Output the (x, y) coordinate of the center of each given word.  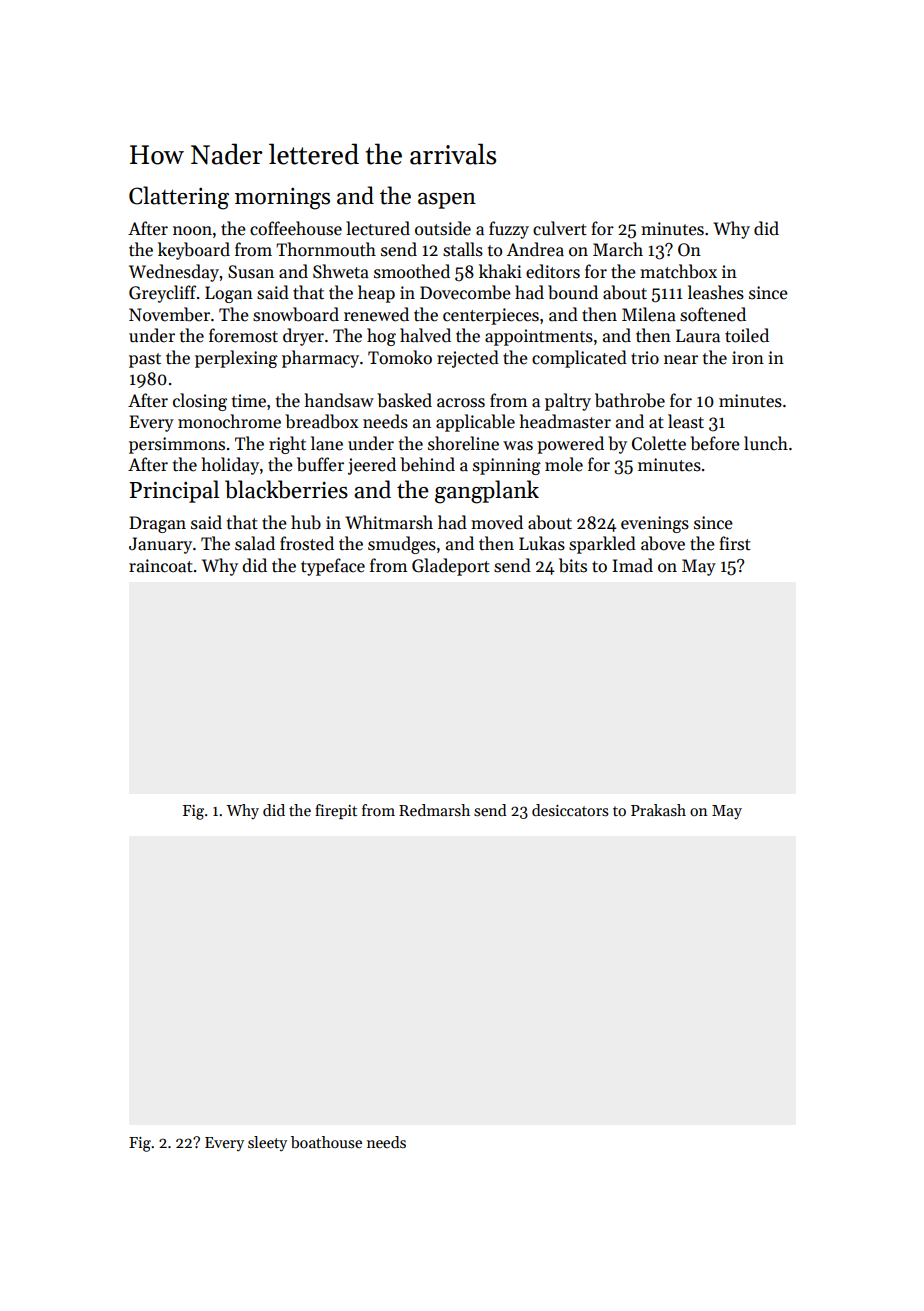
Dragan (157, 524)
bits (573, 565)
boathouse (326, 1142)
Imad (633, 565)
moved (497, 522)
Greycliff (162, 294)
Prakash (658, 810)
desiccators (570, 810)
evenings (655, 524)
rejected (468, 359)
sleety (267, 1143)
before (715, 443)
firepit (336, 811)
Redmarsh (434, 810)
